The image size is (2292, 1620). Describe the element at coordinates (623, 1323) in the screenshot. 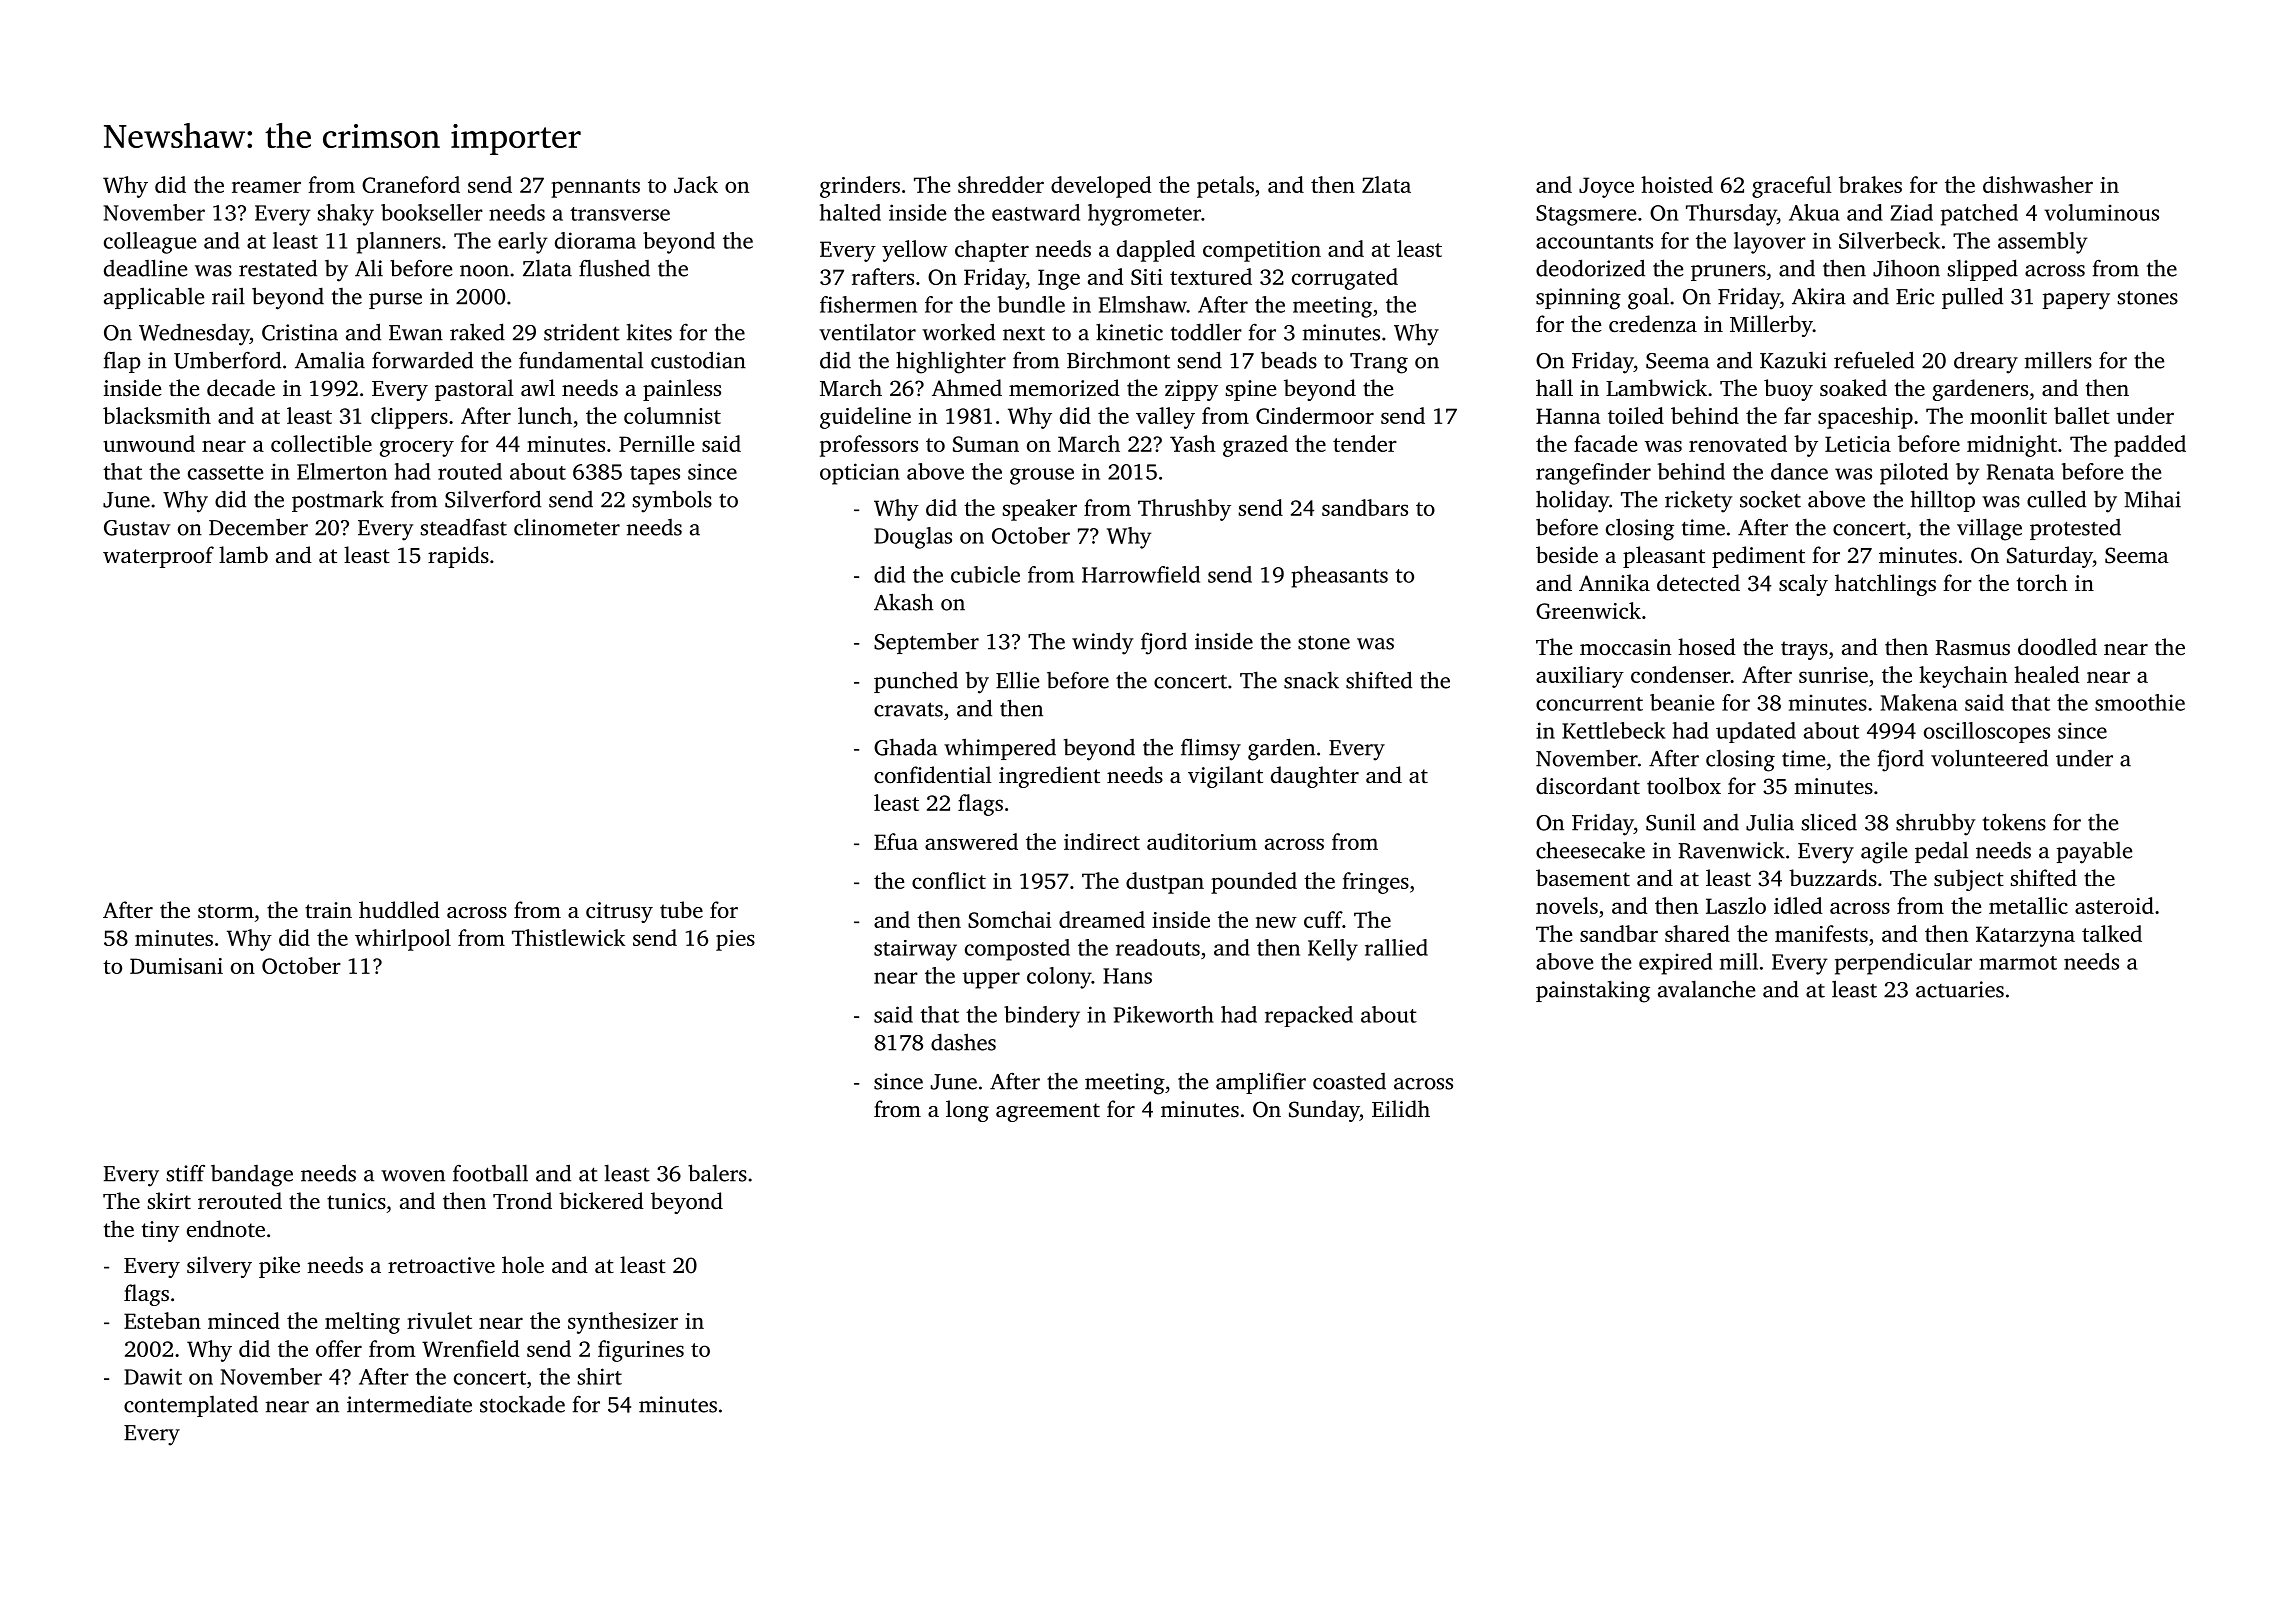

I see `synthesizer` at that location.
